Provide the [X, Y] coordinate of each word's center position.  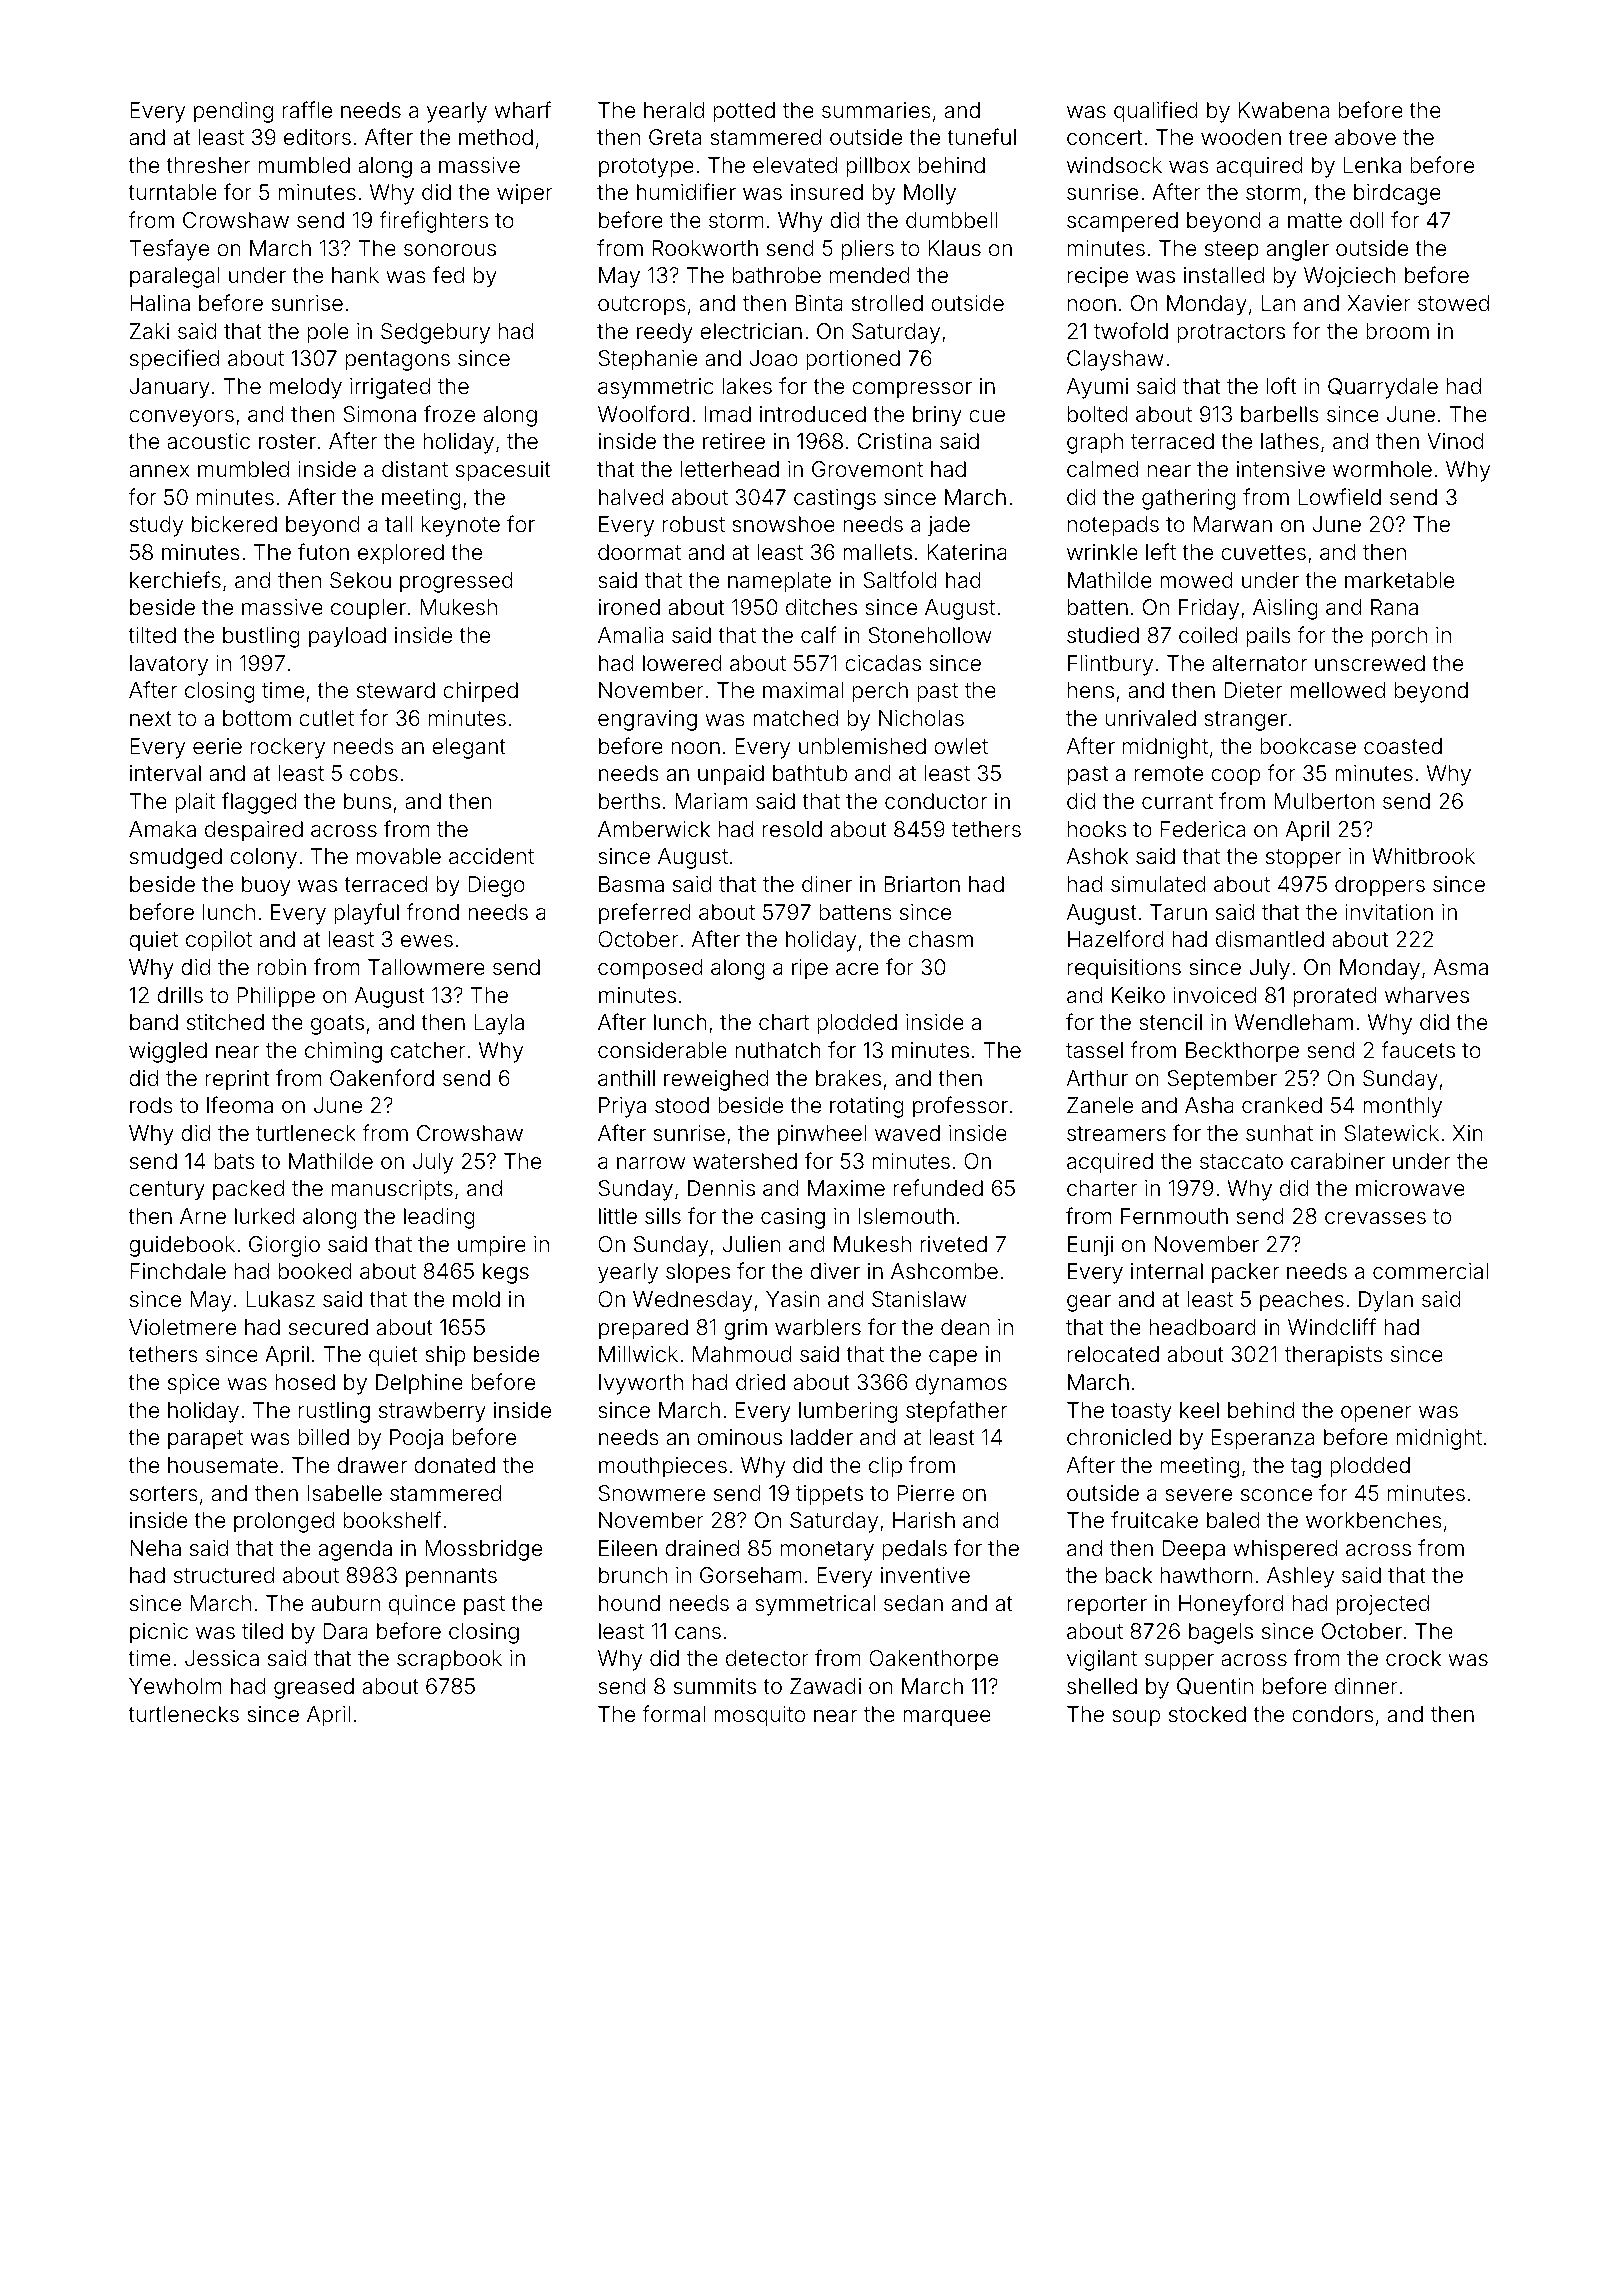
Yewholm [175, 1686]
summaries [876, 110]
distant [415, 469]
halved [631, 497]
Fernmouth [1174, 1216]
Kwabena [1284, 110]
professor [960, 1107]
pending [233, 112]
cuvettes [1263, 553]
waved [907, 1133]
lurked [265, 1216]
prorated [1335, 997]
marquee [947, 1718]
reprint [237, 1080]
